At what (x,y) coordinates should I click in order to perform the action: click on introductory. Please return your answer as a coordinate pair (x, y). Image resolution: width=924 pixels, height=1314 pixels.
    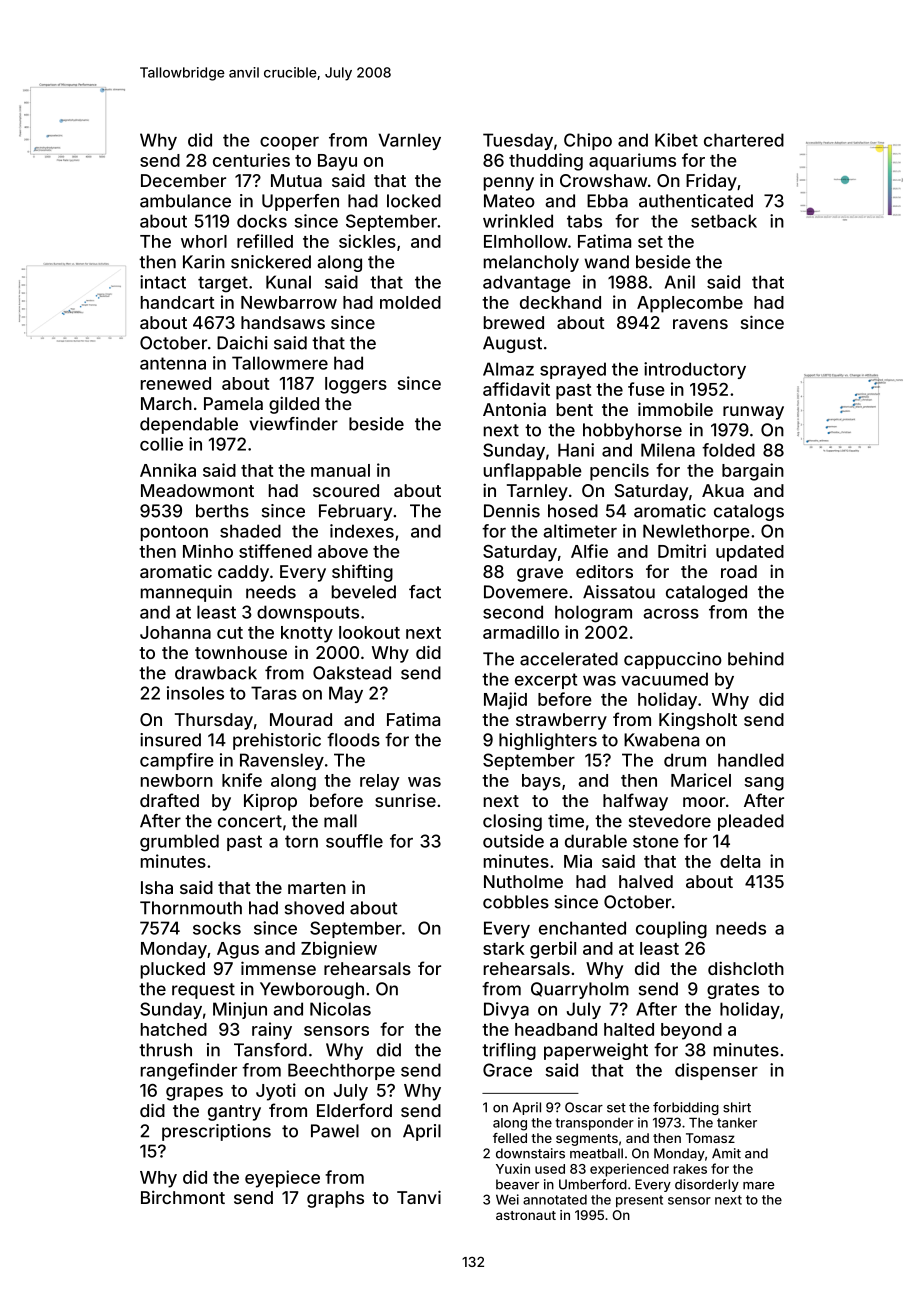
    Looking at the image, I should click on (695, 370).
